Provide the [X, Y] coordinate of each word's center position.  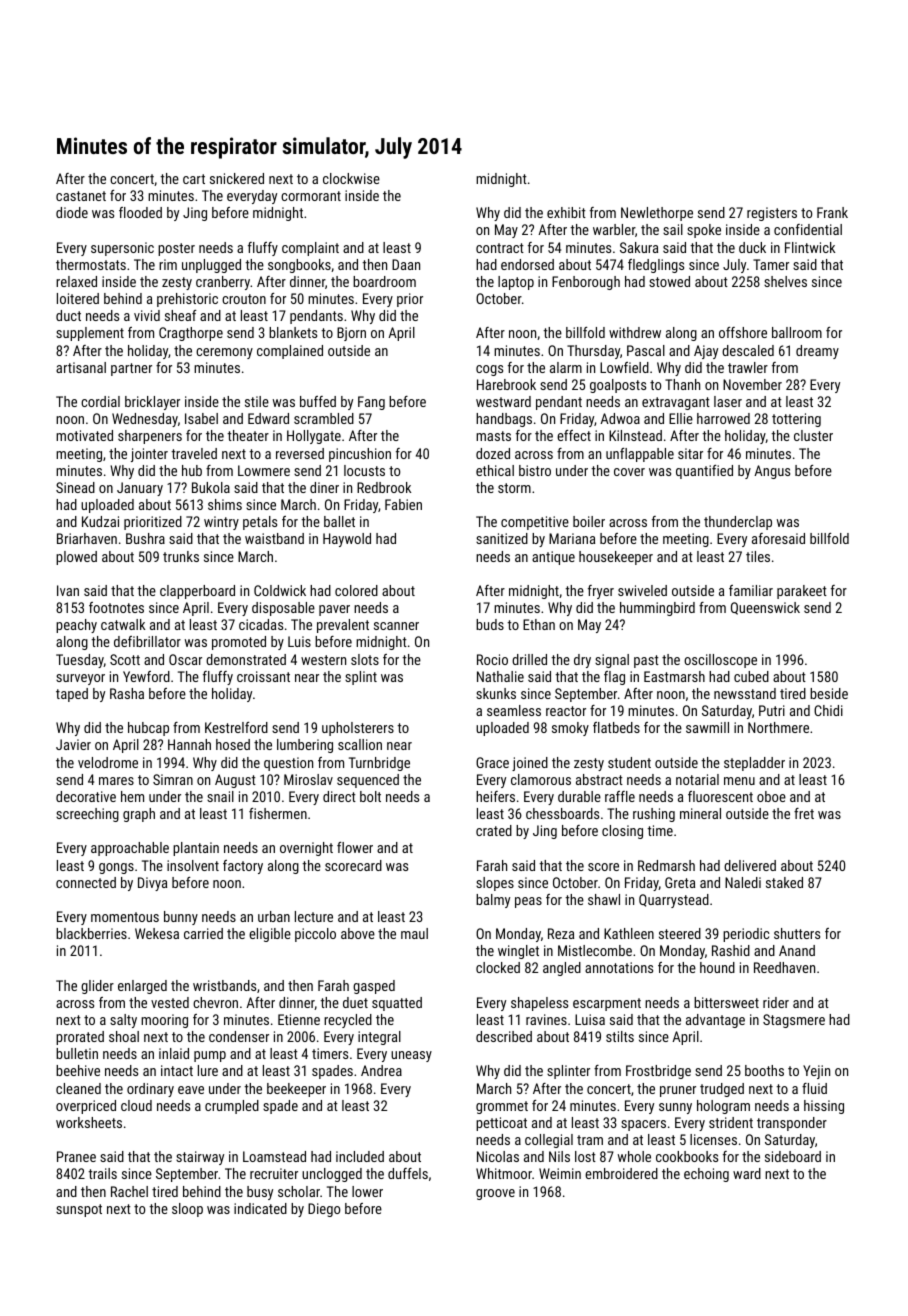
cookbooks [687, 1156]
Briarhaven [87, 538]
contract [500, 248]
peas [528, 902]
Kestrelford [236, 727]
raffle [620, 796]
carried [203, 933]
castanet [81, 196]
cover [629, 472]
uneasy [411, 1056]
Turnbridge [379, 764]
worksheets [89, 1122]
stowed [669, 281]
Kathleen [629, 933]
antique [553, 558]
